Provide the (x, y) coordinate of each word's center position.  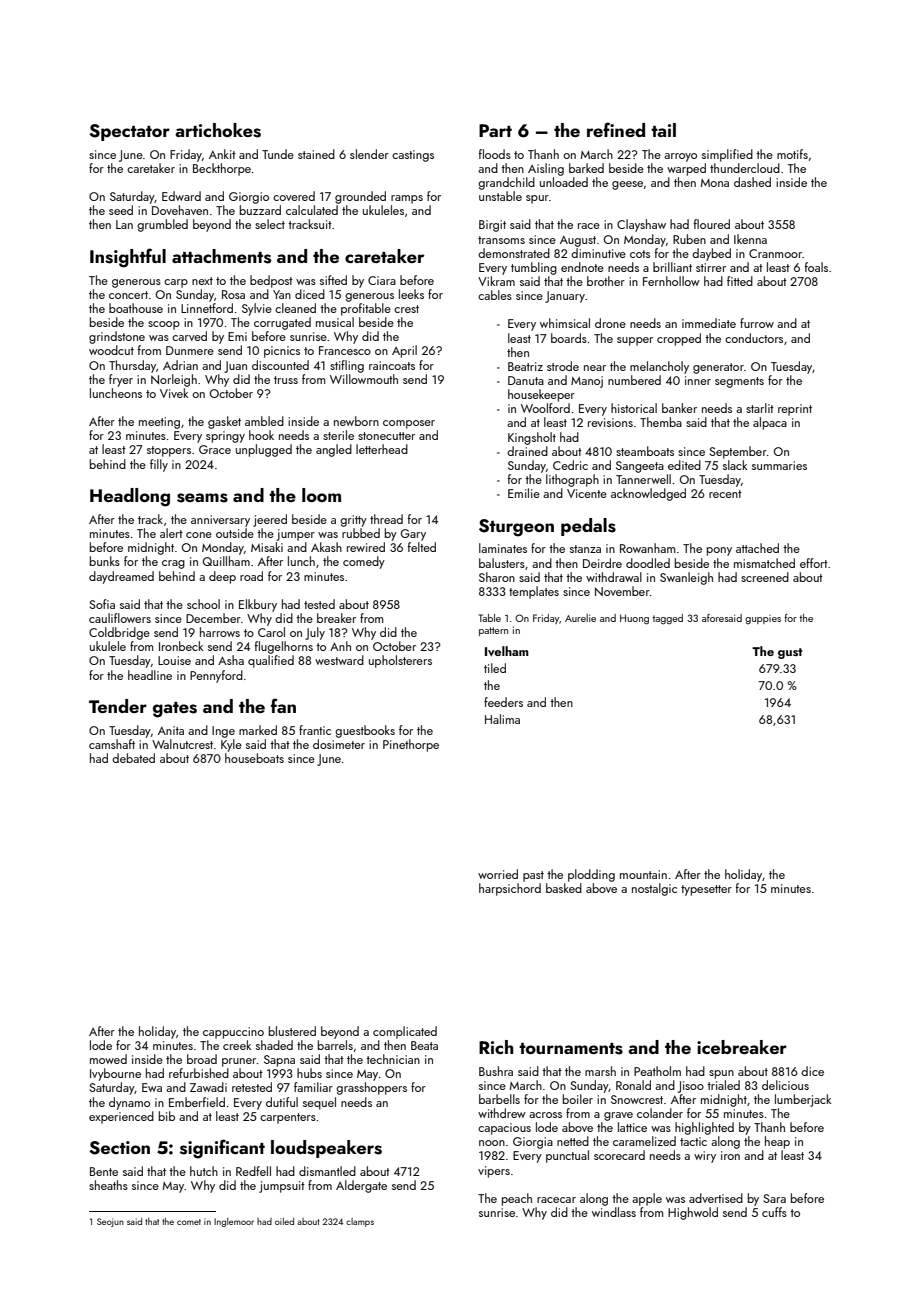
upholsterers (400, 661)
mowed (108, 1059)
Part (495, 130)
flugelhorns (284, 647)
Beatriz (525, 366)
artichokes (218, 130)
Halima (502, 719)
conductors (754, 338)
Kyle (231, 745)
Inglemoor (234, 1222)
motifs (792, 154)
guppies (763, 620)
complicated (405, 1032)
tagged (667, 619)
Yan (282, 294)
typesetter (706, 890)
